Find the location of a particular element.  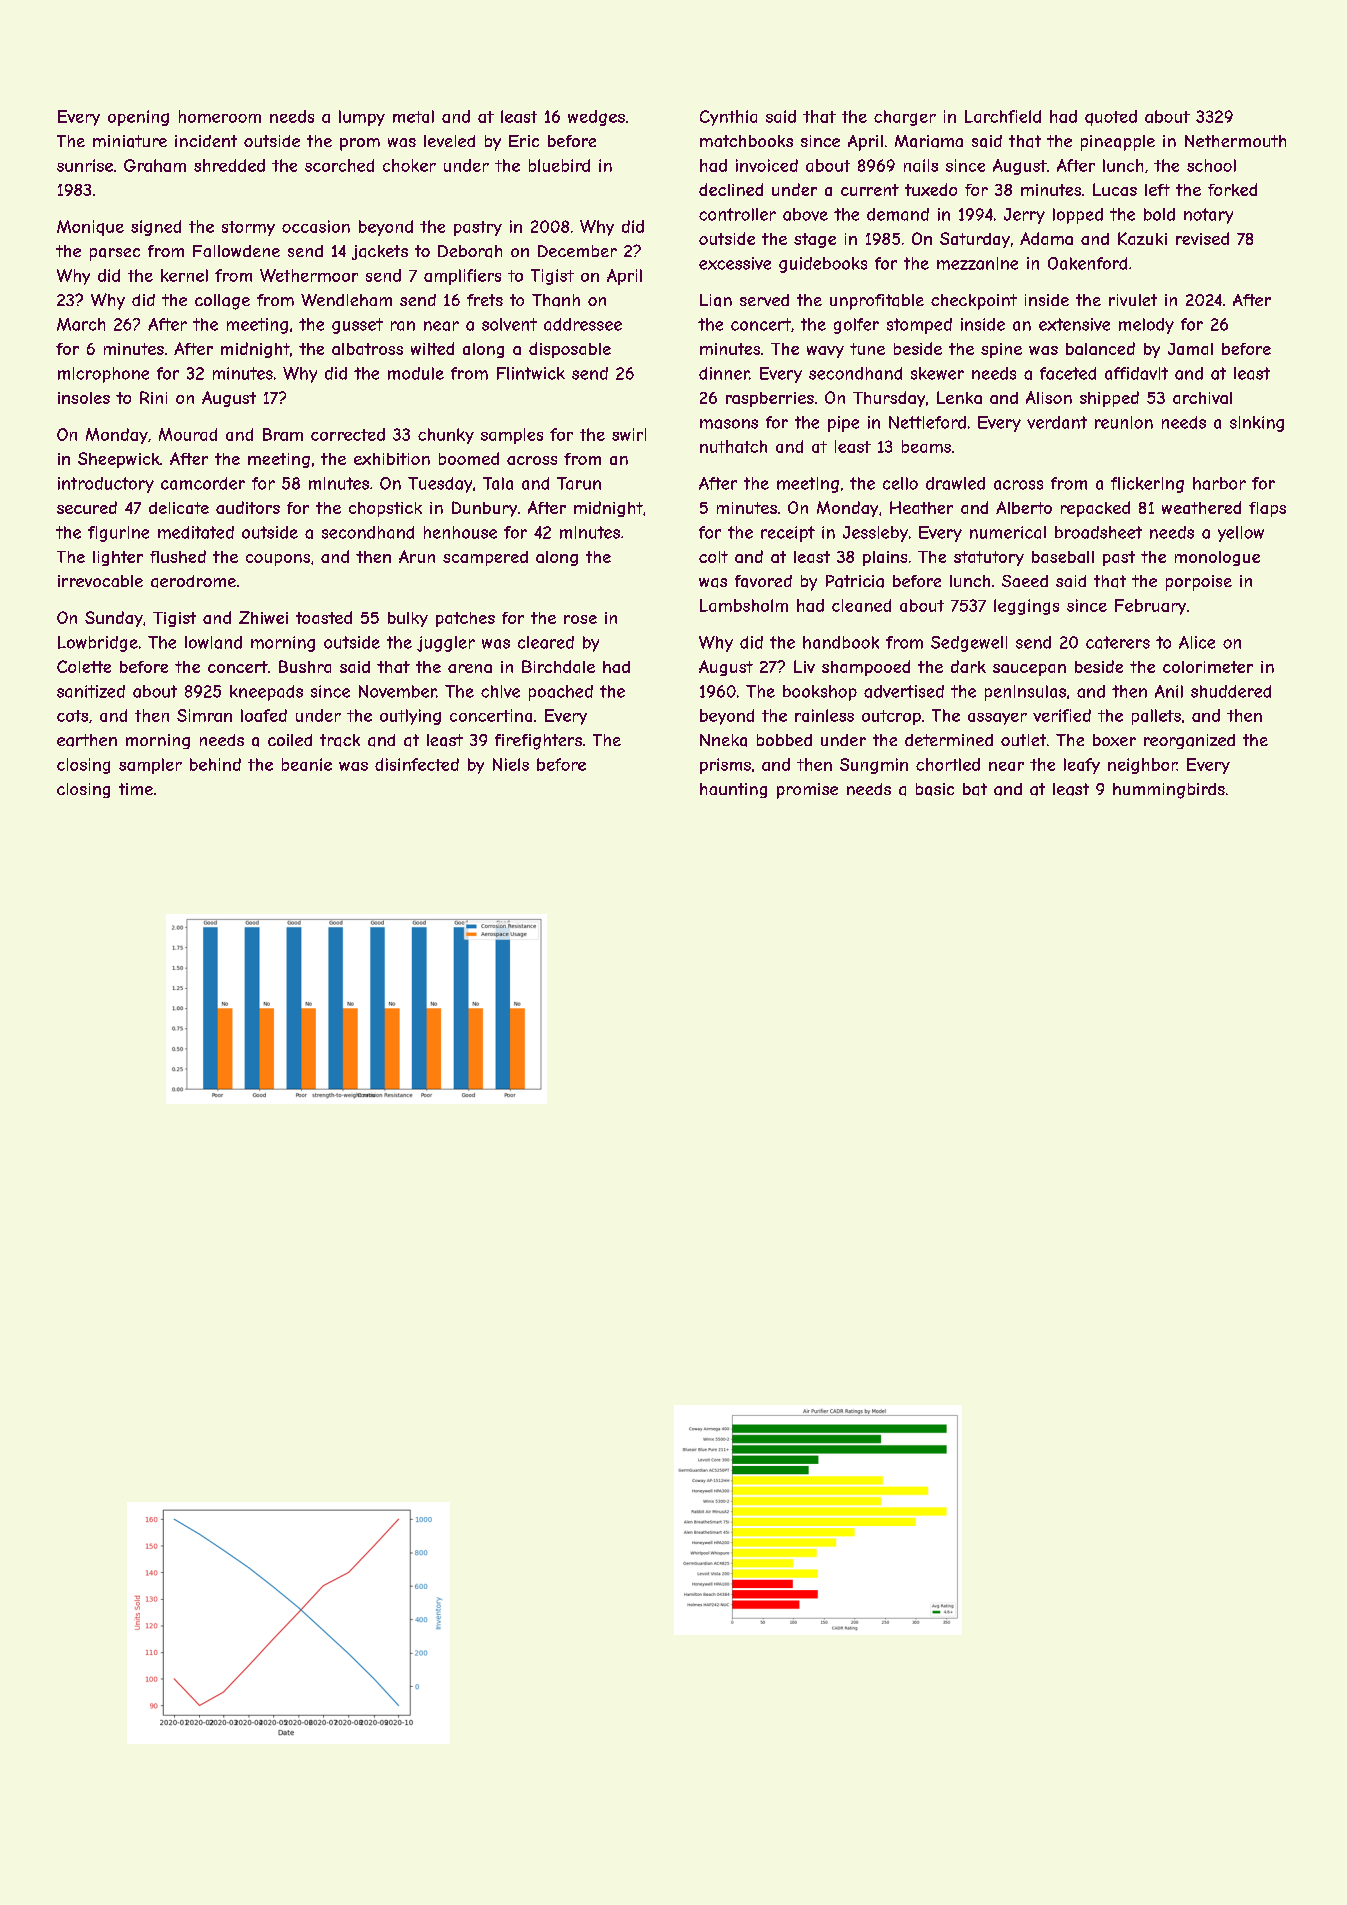

scampered is located at coordinates (485, 558).
